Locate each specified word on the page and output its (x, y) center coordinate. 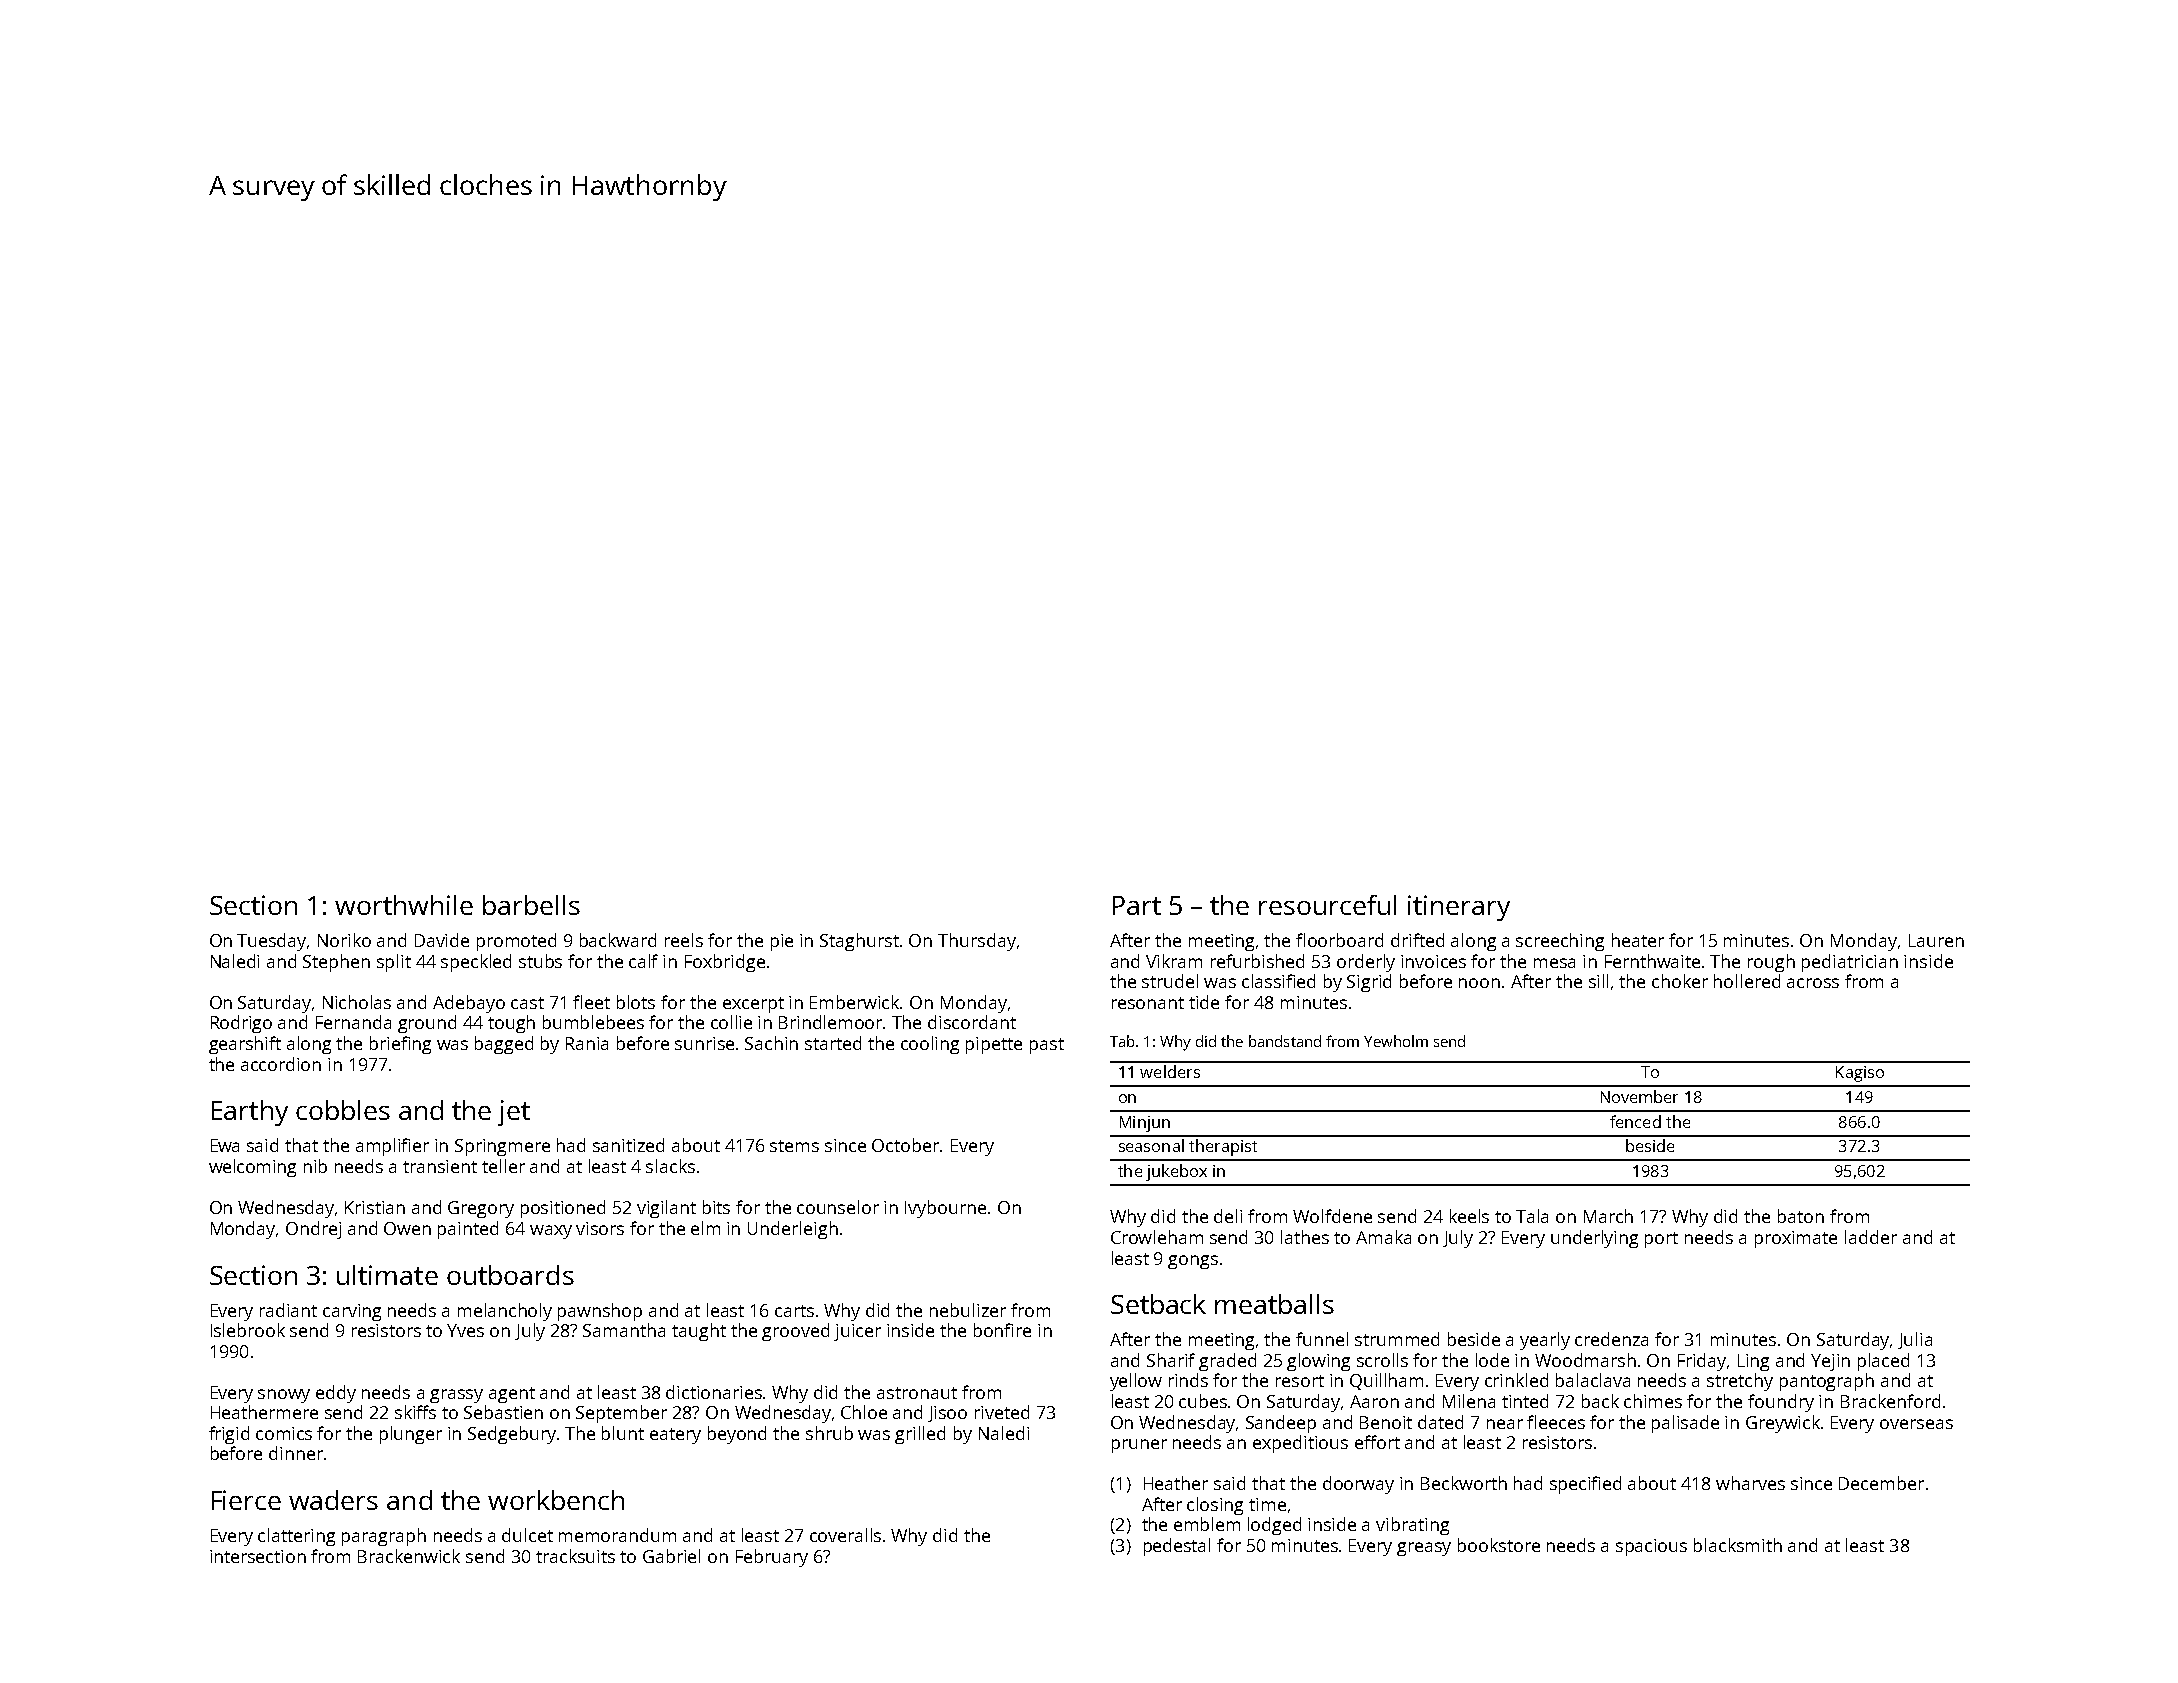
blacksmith (1738, 1545)
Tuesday (272, 942)
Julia (1915, 1340)
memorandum (617, 1535)
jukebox (1176, 1172)
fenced (1635, 1121)
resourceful (1327, 905)
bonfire (1002, 1330)
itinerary (1459, 908)
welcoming (252, 1168)
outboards (510, 1275)
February (772, 1558)
